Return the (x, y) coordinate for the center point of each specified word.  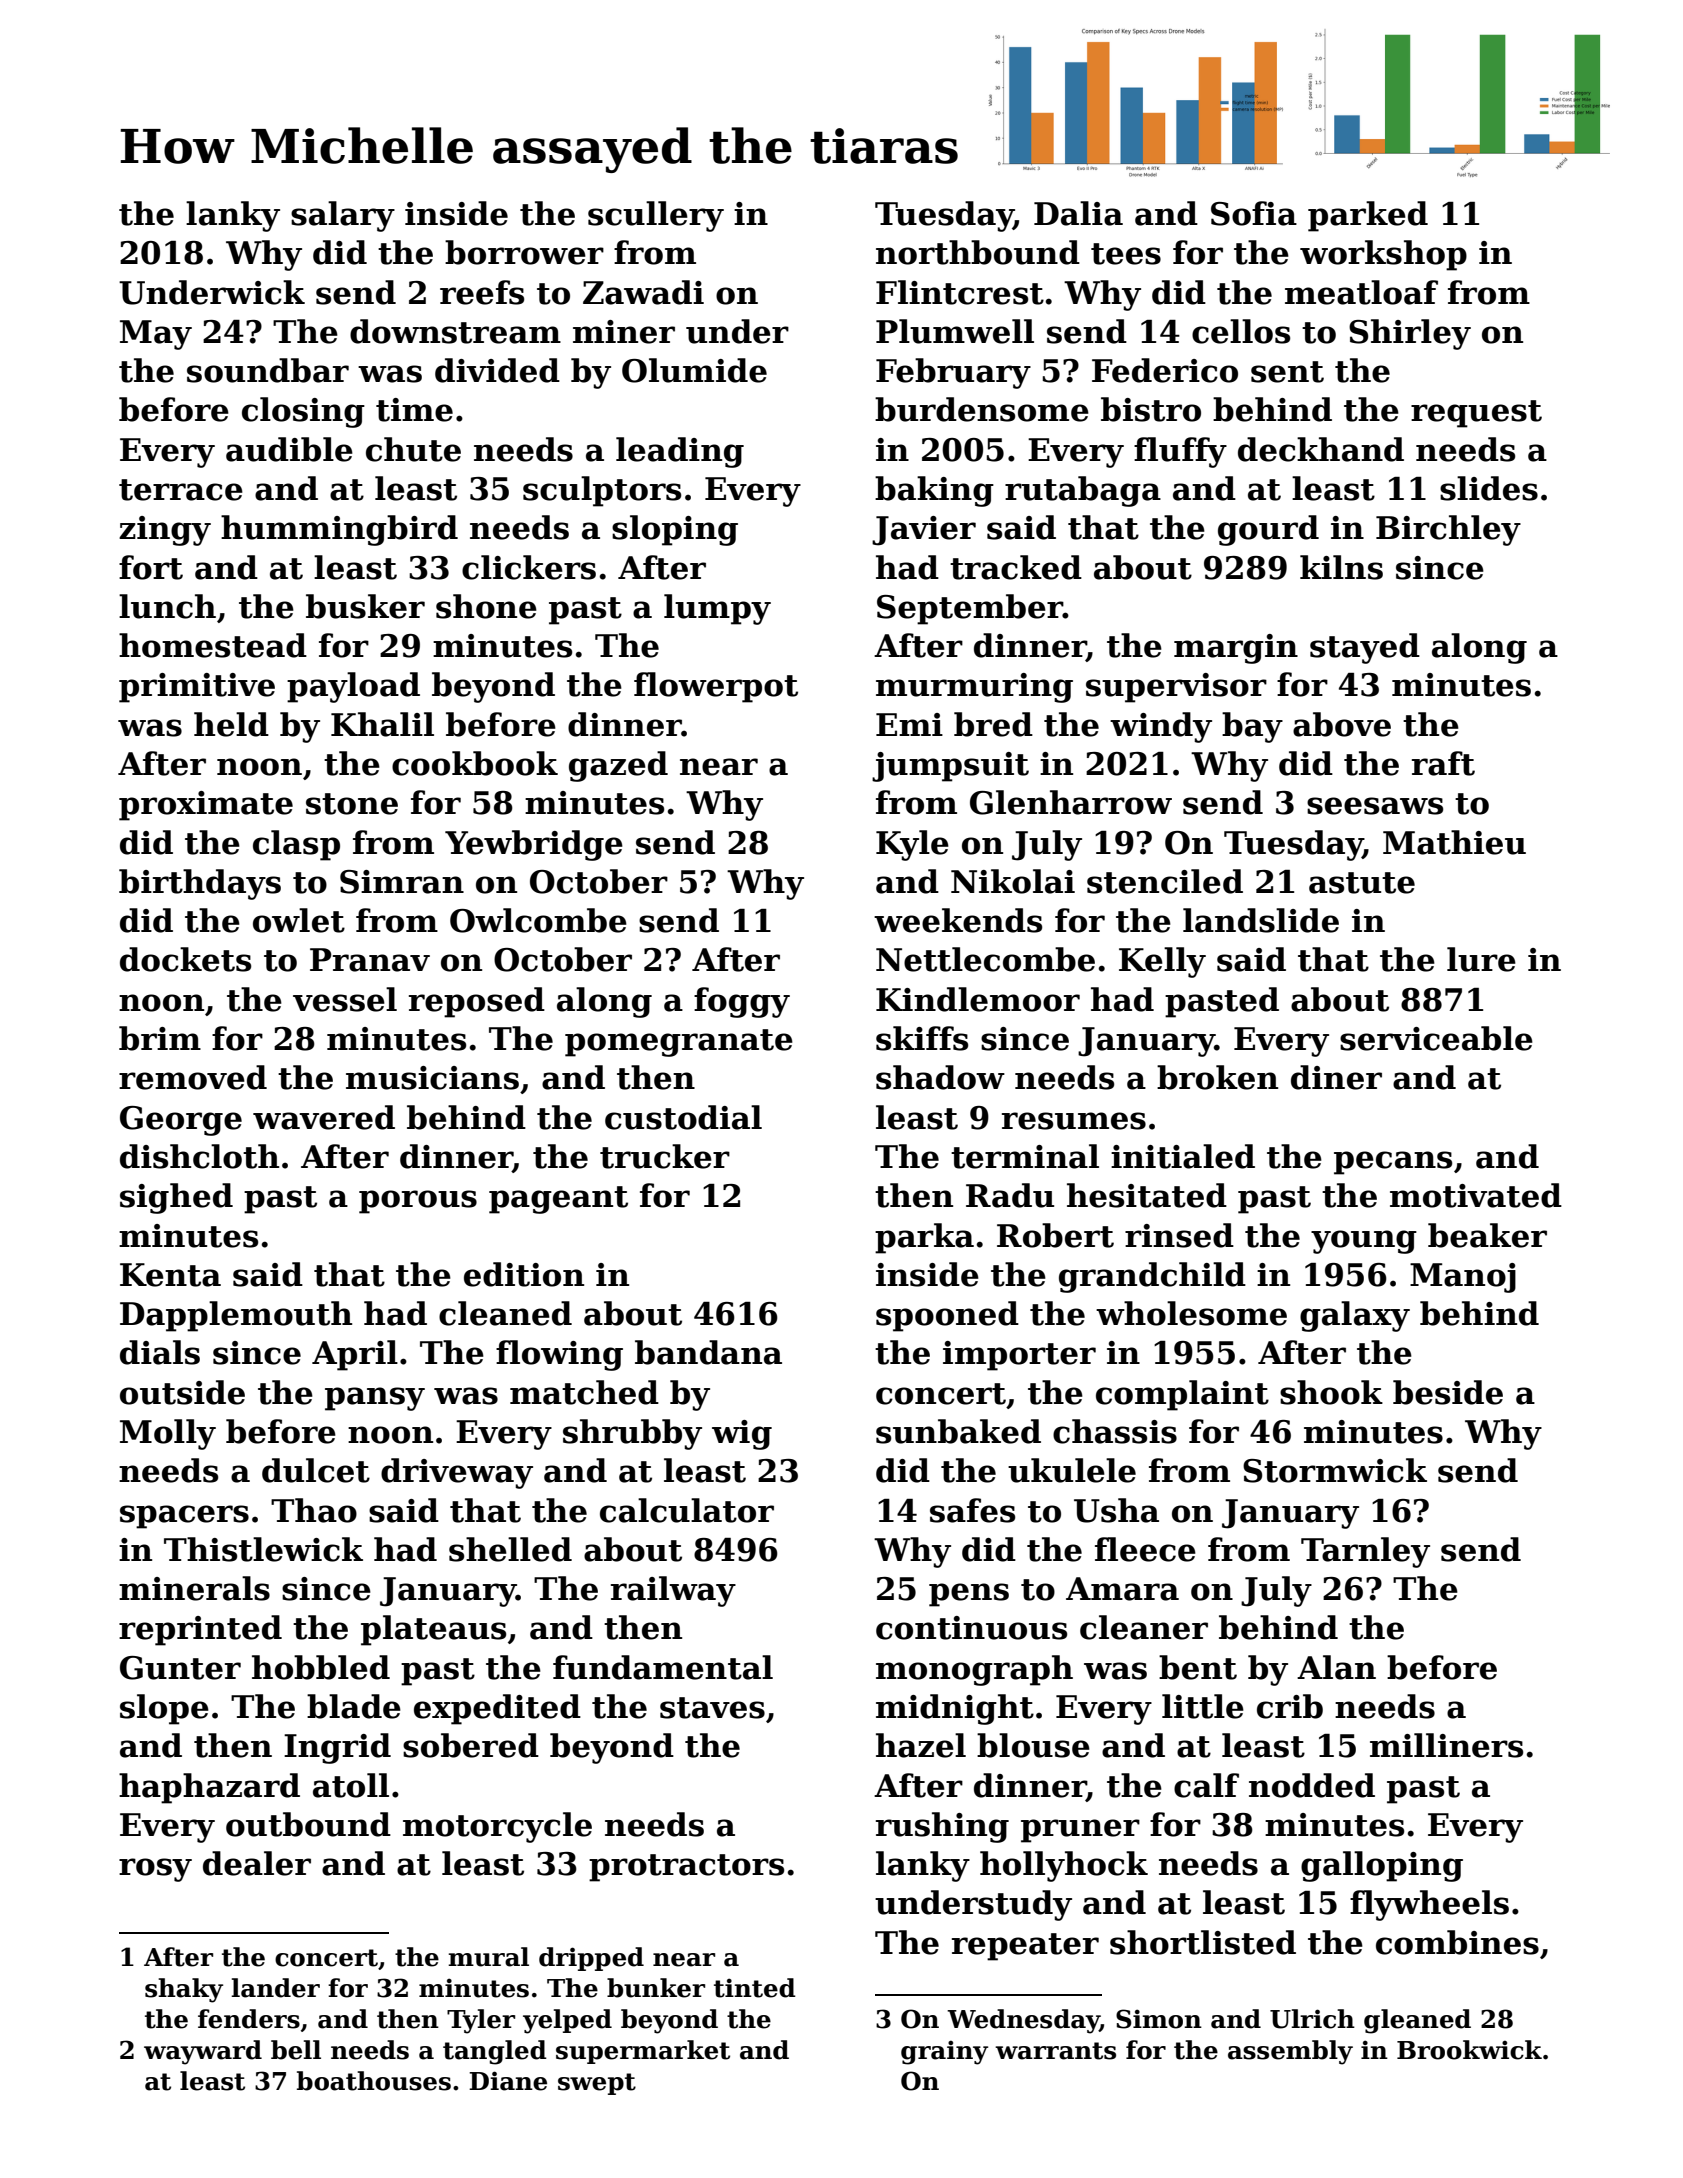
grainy (944, 2052)
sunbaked (958, 1431)
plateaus (433, 1630)
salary (343, 216)
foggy (742, 1002)
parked (1368, 216)
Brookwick (1469, 2050)
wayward (203, 2052)
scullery (656, 216)
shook (1331, 1392)
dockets (185, 959)
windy (1161, 727)
